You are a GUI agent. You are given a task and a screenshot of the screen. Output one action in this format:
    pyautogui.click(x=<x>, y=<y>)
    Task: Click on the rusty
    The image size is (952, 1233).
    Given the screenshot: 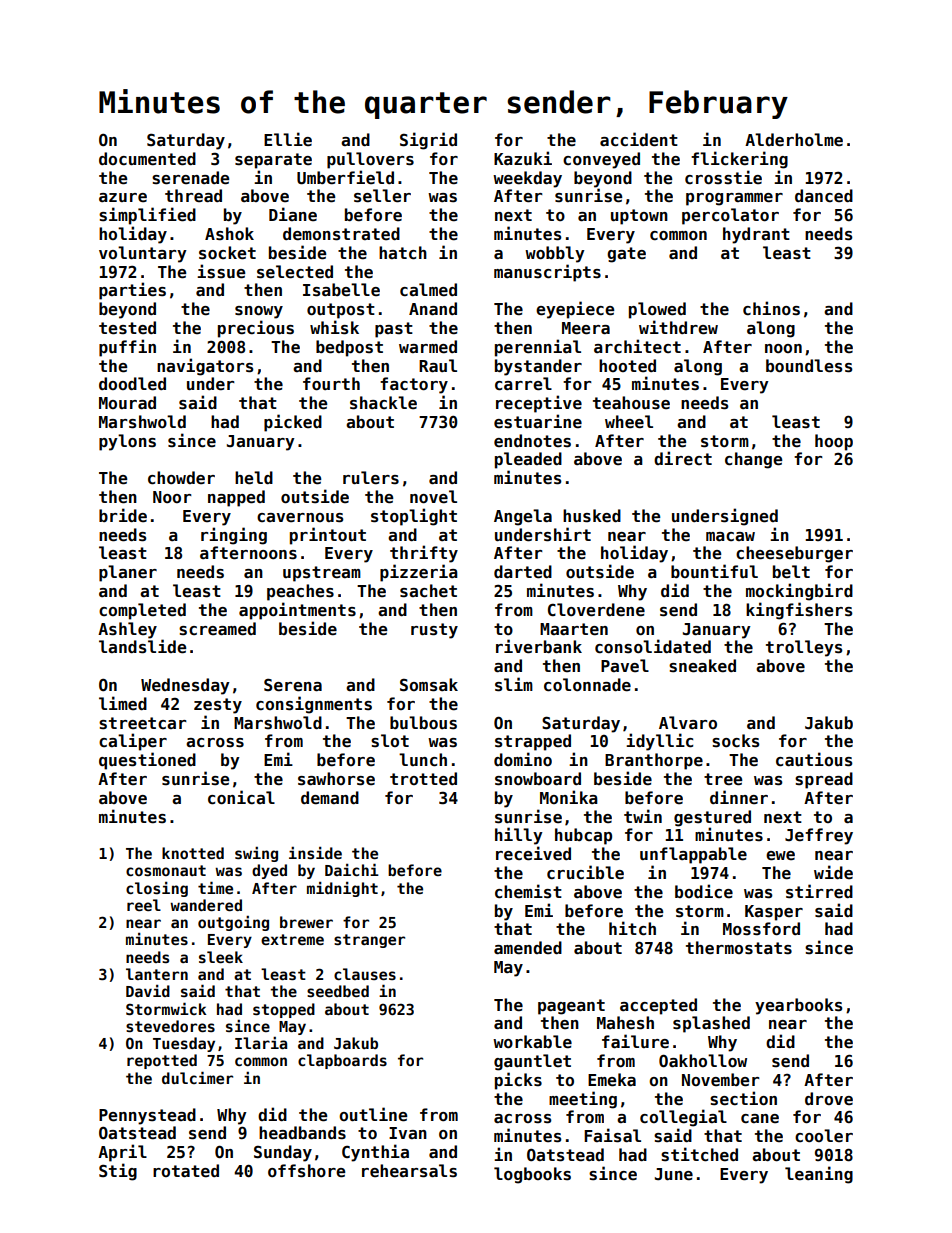 What is the action you would take?
    pyautogui.click(x=434, y=631)
